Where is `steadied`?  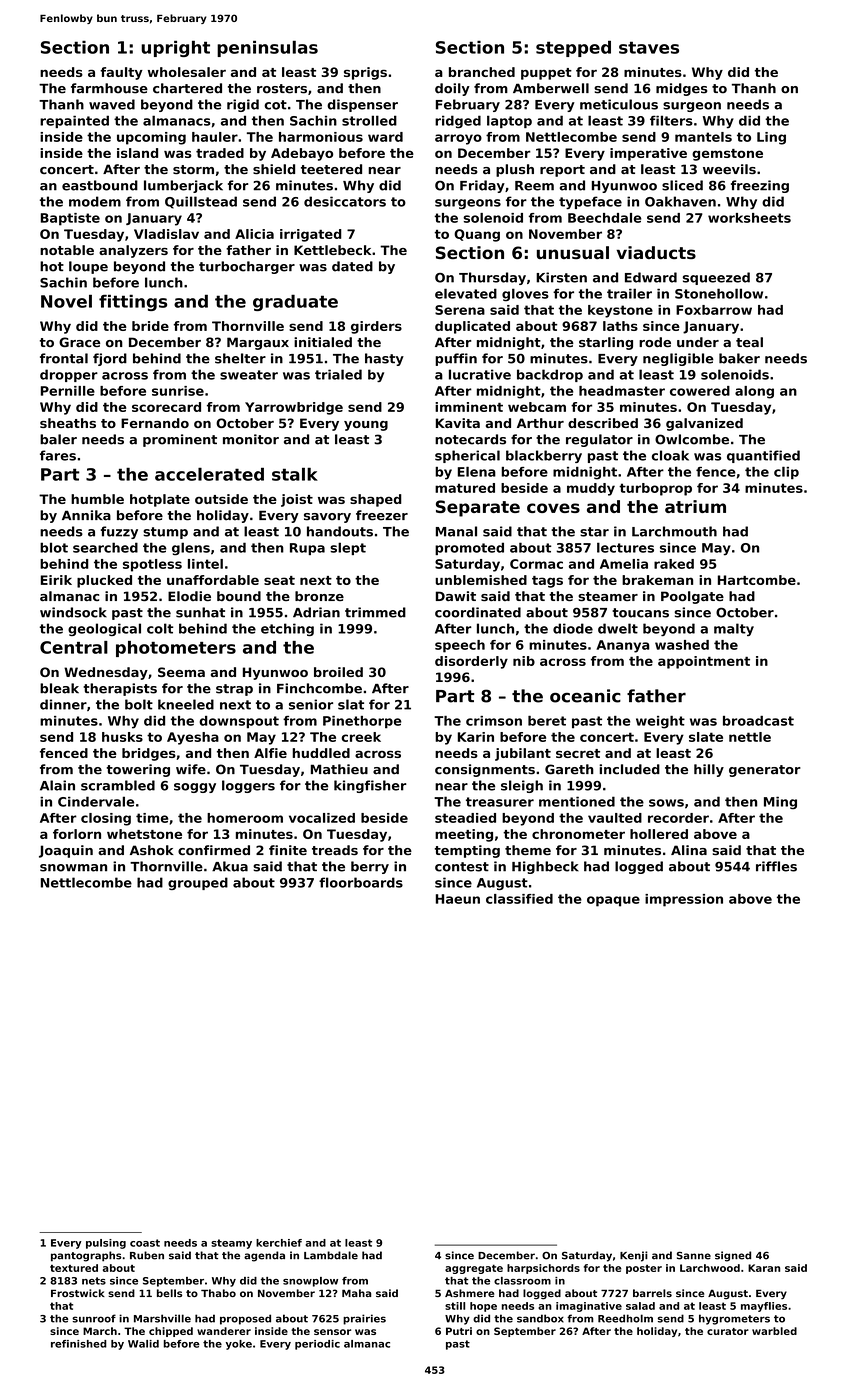 steadied is located at coordinates (465, 818).
